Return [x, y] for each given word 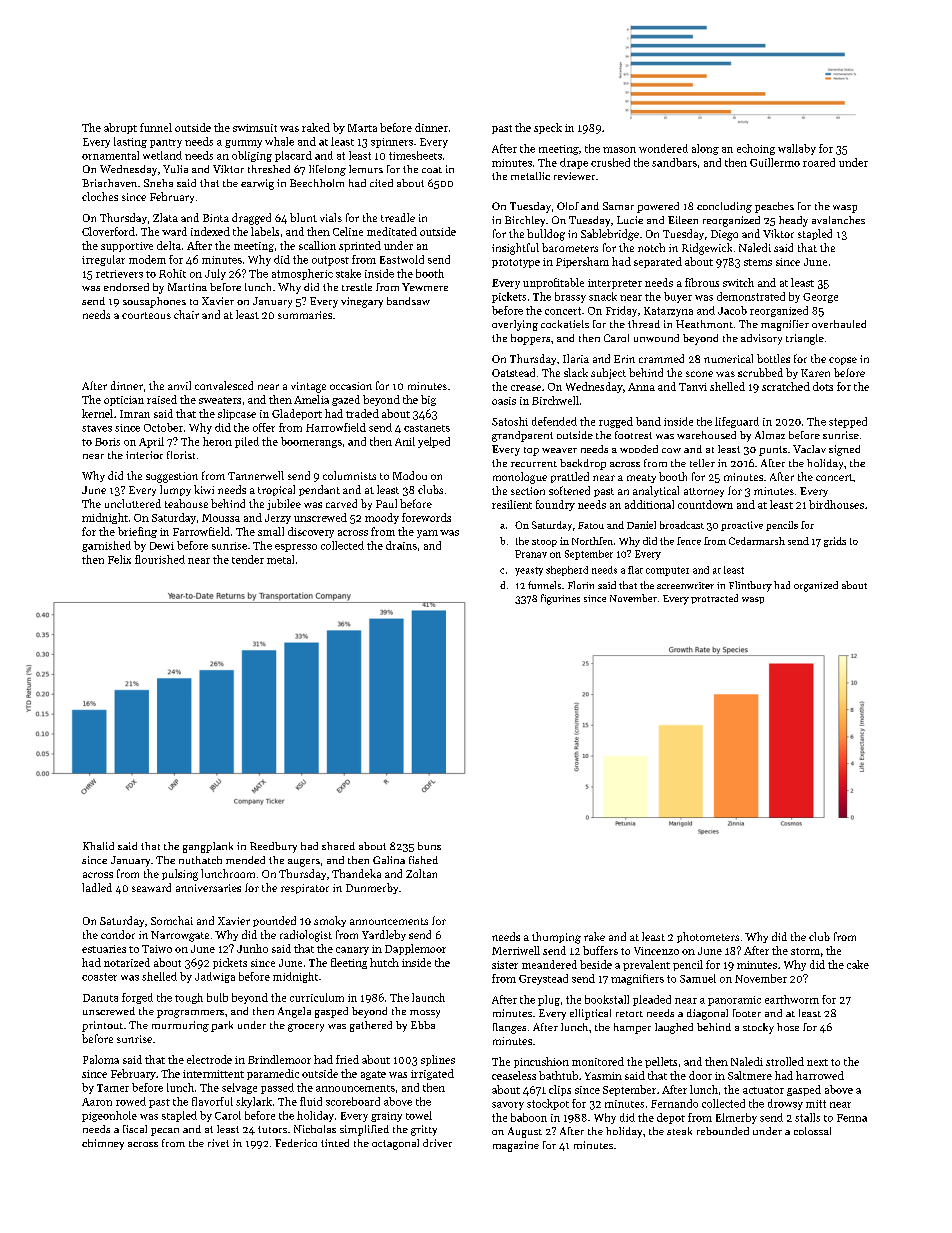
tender [248, 559]
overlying [515, 325]
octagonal [395, 1144]
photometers [708, 937]
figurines [560, 599]
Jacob [732, 310]
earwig [257, 184]
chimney [103, 1144]
